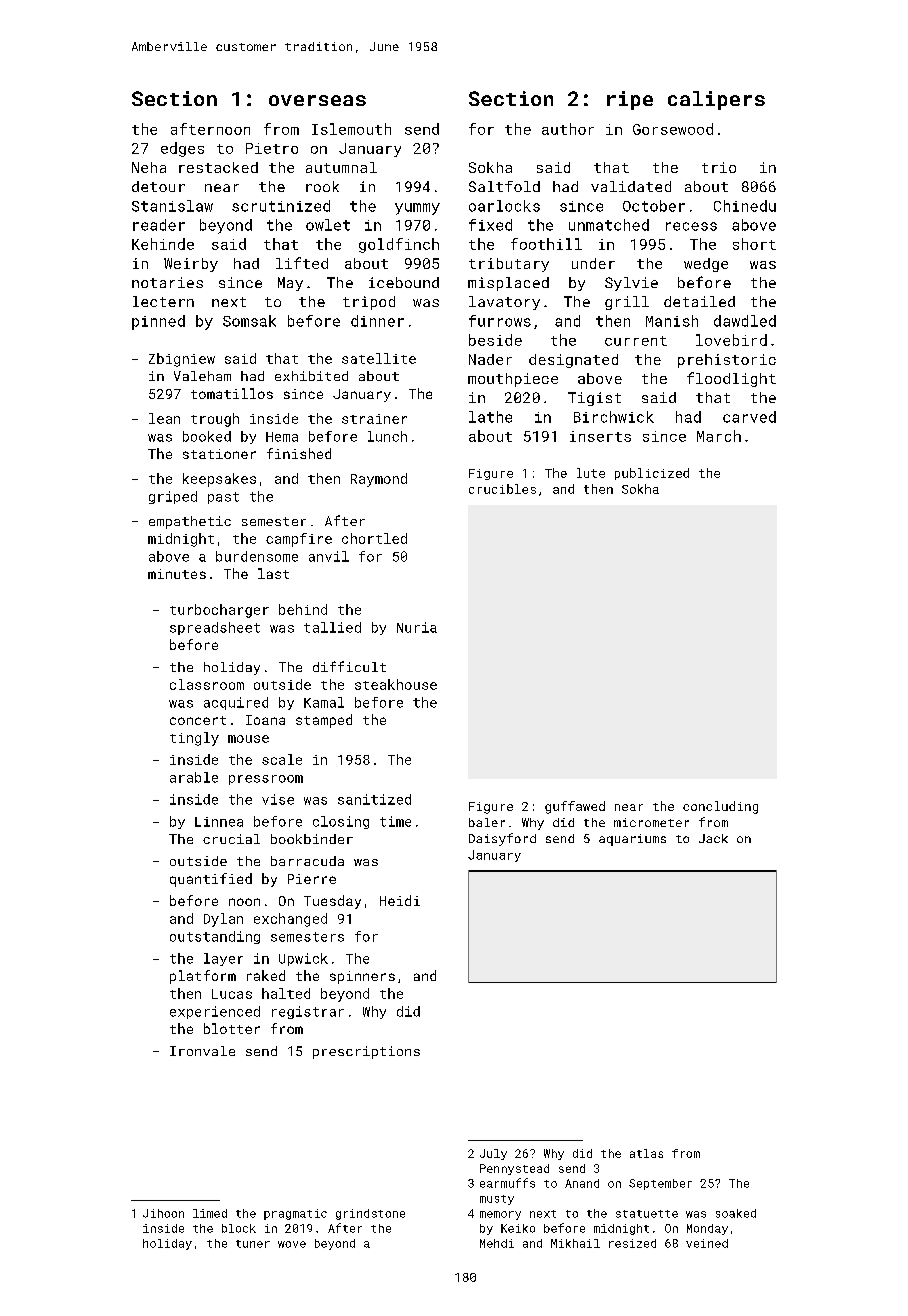 The width and height of the screenshot is (908, 1316). Describe the element at coordinates (182, 149) in the screenshot. I see `edges` at that location.
